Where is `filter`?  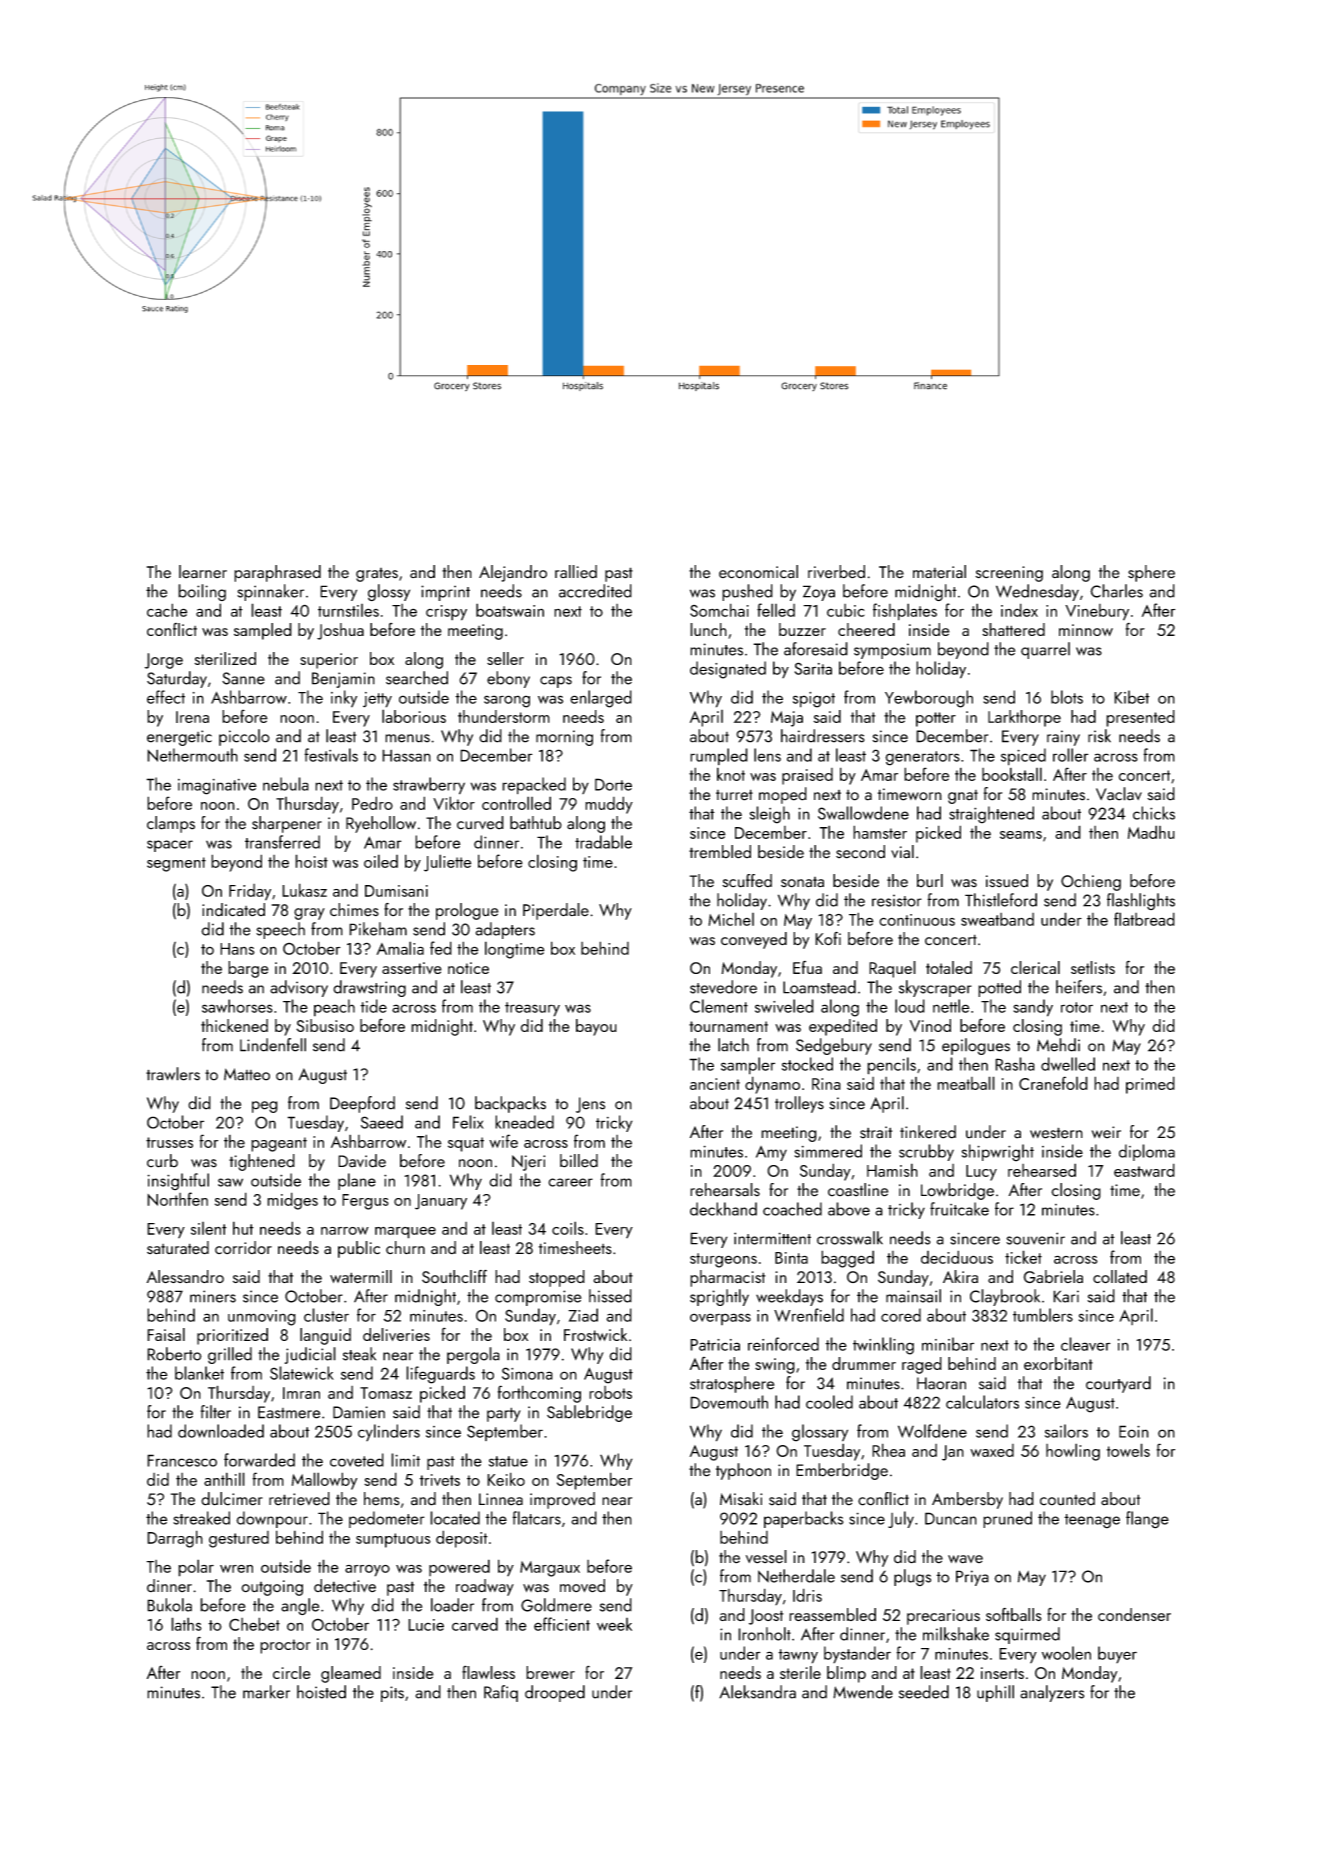
filter is located at coordinates (216, 1412).
